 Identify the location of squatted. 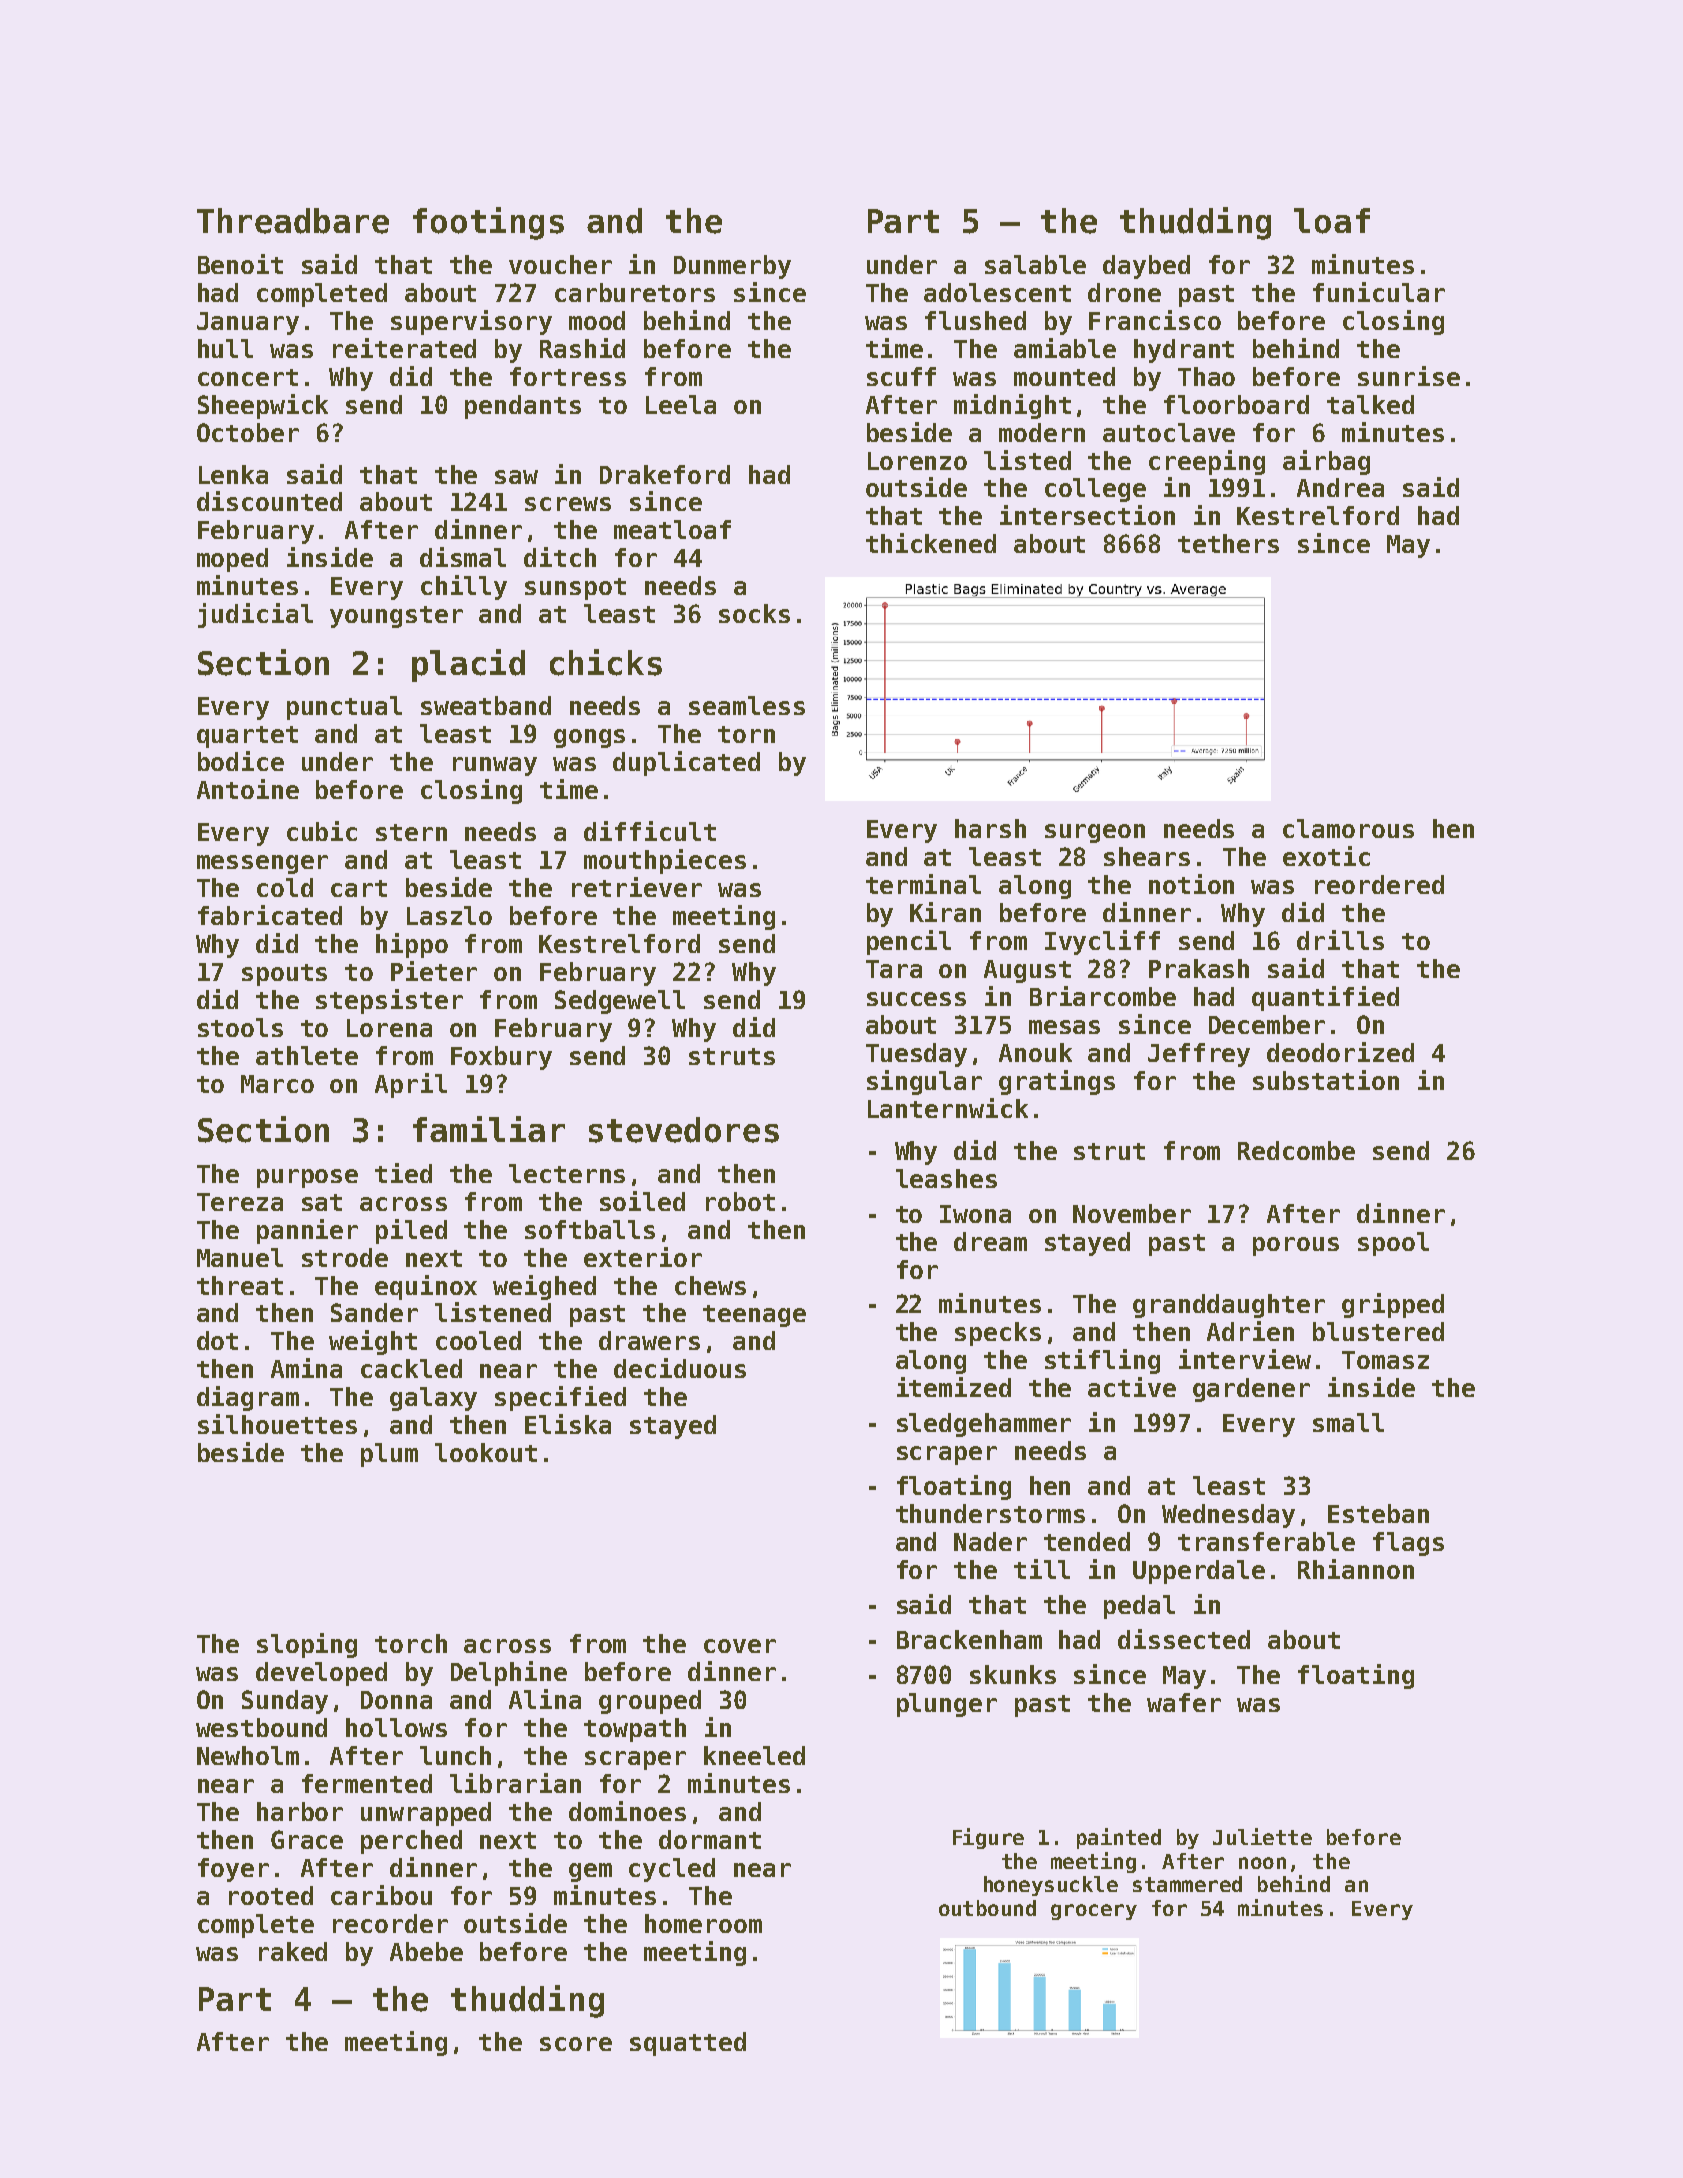
(688, 2044).
